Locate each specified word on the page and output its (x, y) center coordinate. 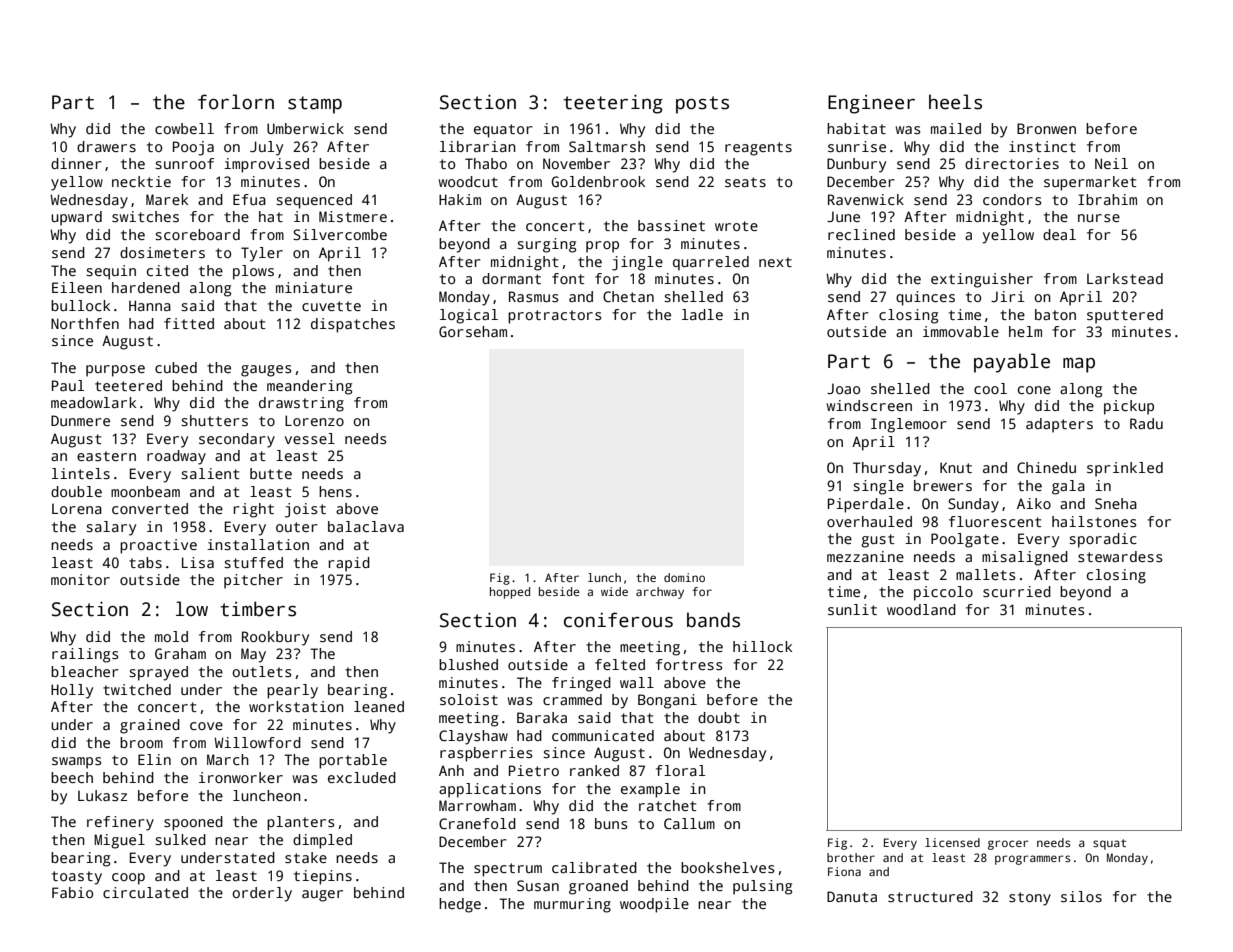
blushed (468, 664)
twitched (137, 689)
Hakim (460, 199)
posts (702, 105)
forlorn (236, 102)
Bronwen (1046, 128)
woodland (921, 609)
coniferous (618, 620)
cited (167, 270)
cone (1034, 390)
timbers (258, 609)
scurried (1017, 591)
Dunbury (856, 165)
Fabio (72, 892)
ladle (702, 314)
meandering (309, 387)
